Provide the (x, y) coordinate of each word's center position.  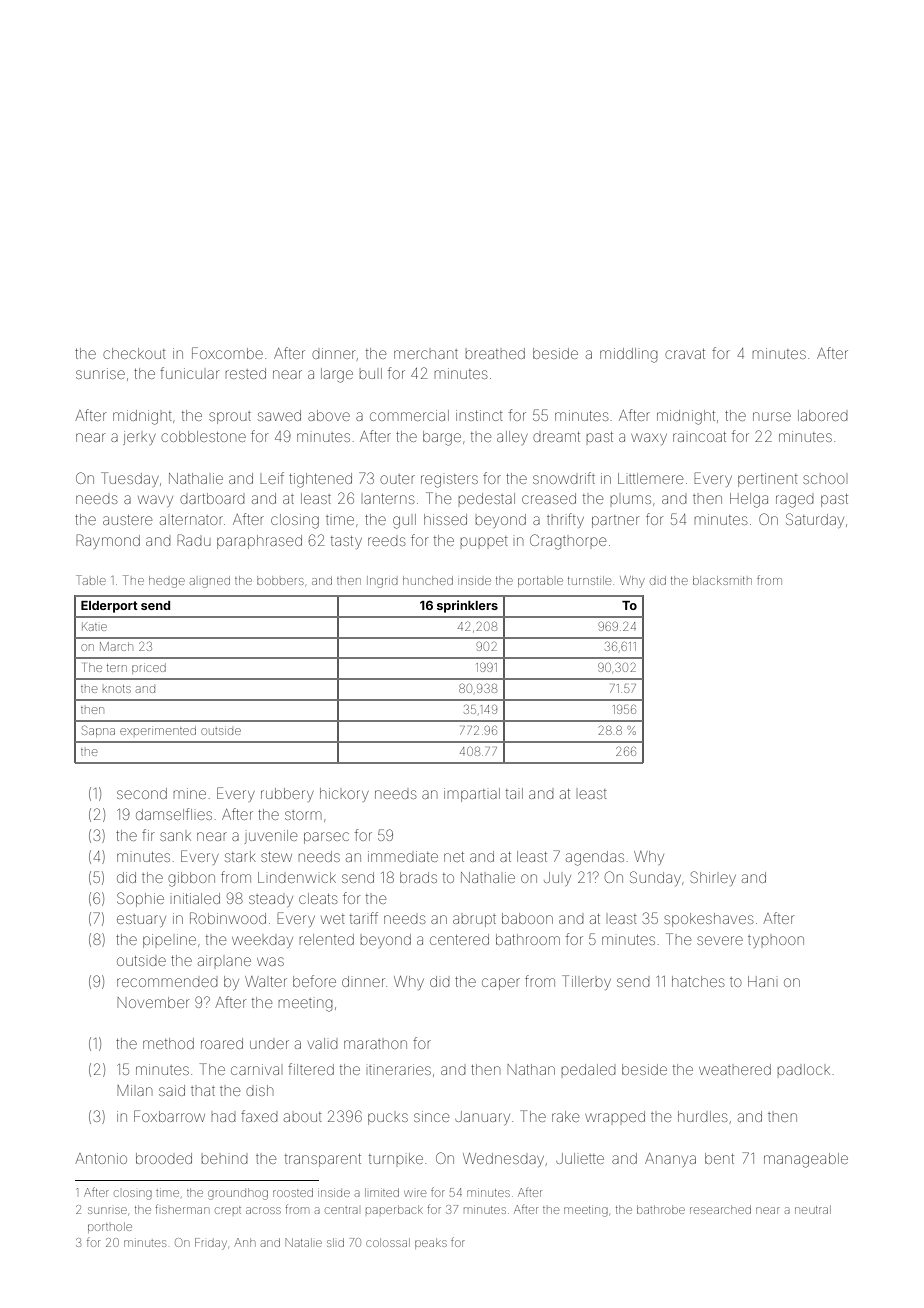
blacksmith (722, 580)
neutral (813, 1209)
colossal (388, 1242)
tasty (346, 542)
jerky (139, 438)
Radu (194, 540)
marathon (375, 1044)
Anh (245, 1242)
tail (514, 793)
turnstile (589, 580)
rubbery (287, 795)
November (153, 1002)
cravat (685, 354)
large (337, 375)
